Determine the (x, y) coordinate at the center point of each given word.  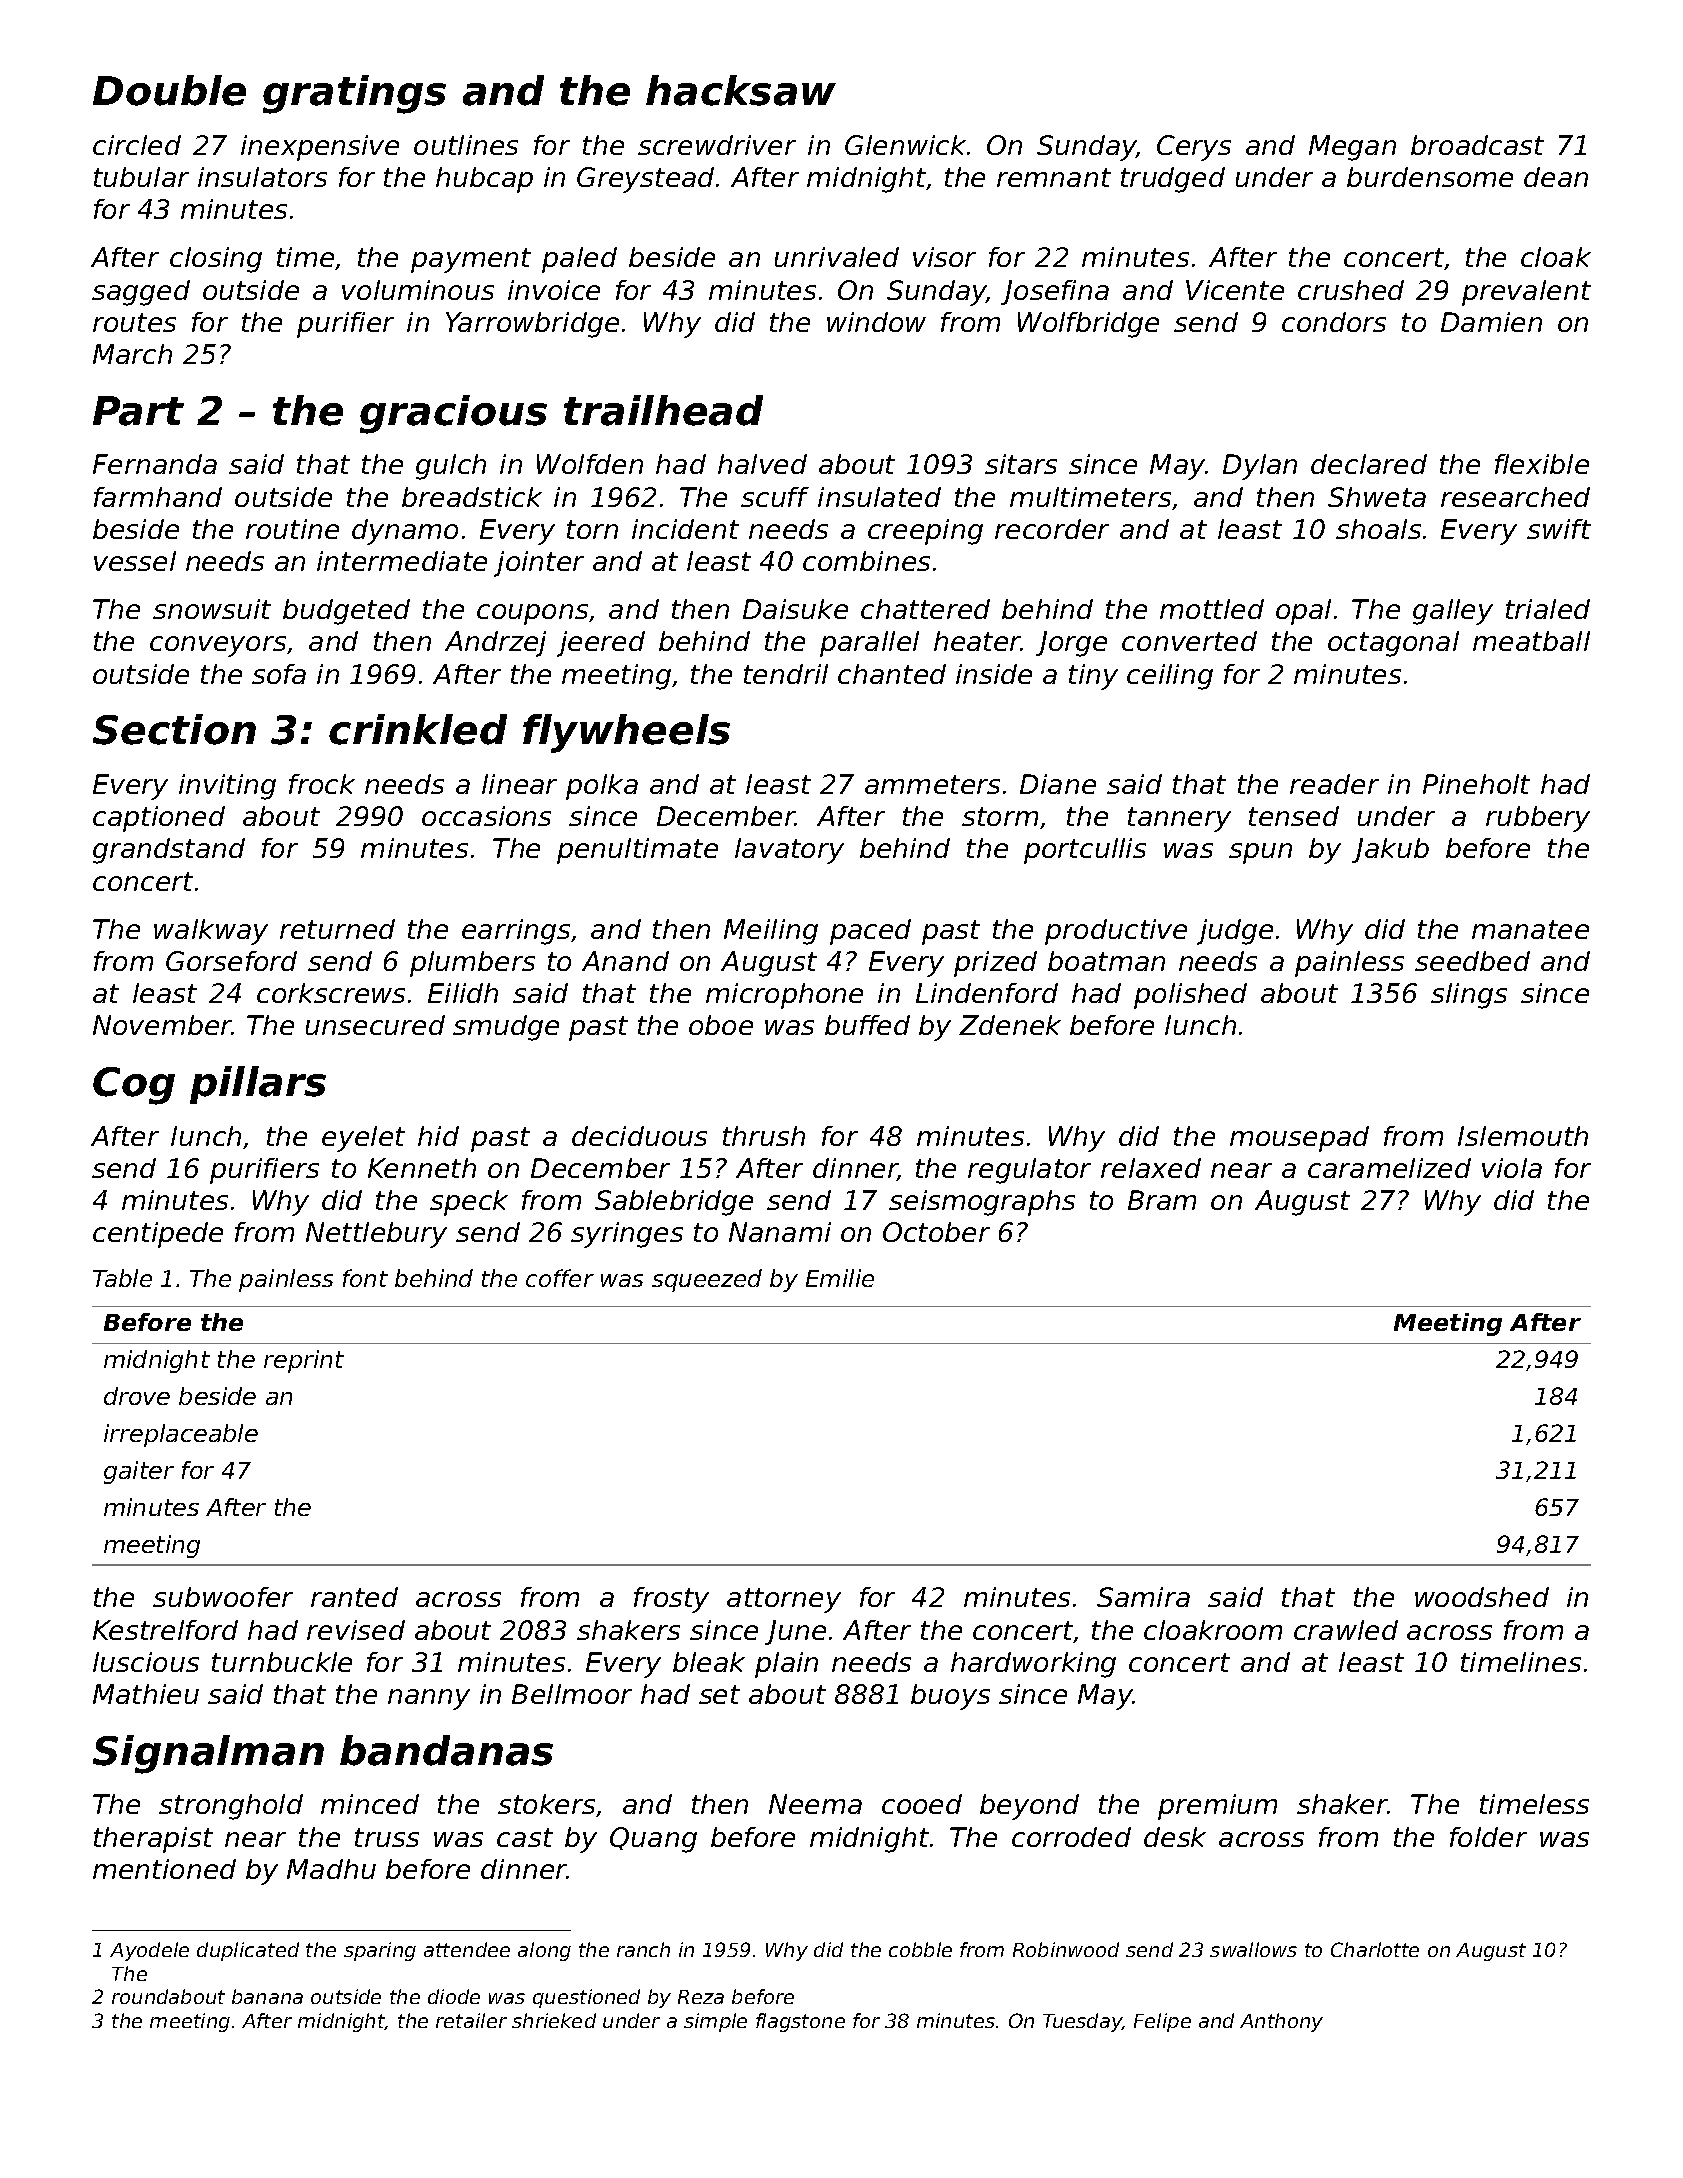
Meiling (771, 932)
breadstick (472, 497)
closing (216, 260)
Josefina (1055, 292)
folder (1488, 1837)
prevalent (1526, 293)
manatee (1530, 929)
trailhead (663, 410)
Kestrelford (165, 1630)
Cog (134, 1086)
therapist (153, 1840)
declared (1369, 464)
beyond (1029, 1807)
